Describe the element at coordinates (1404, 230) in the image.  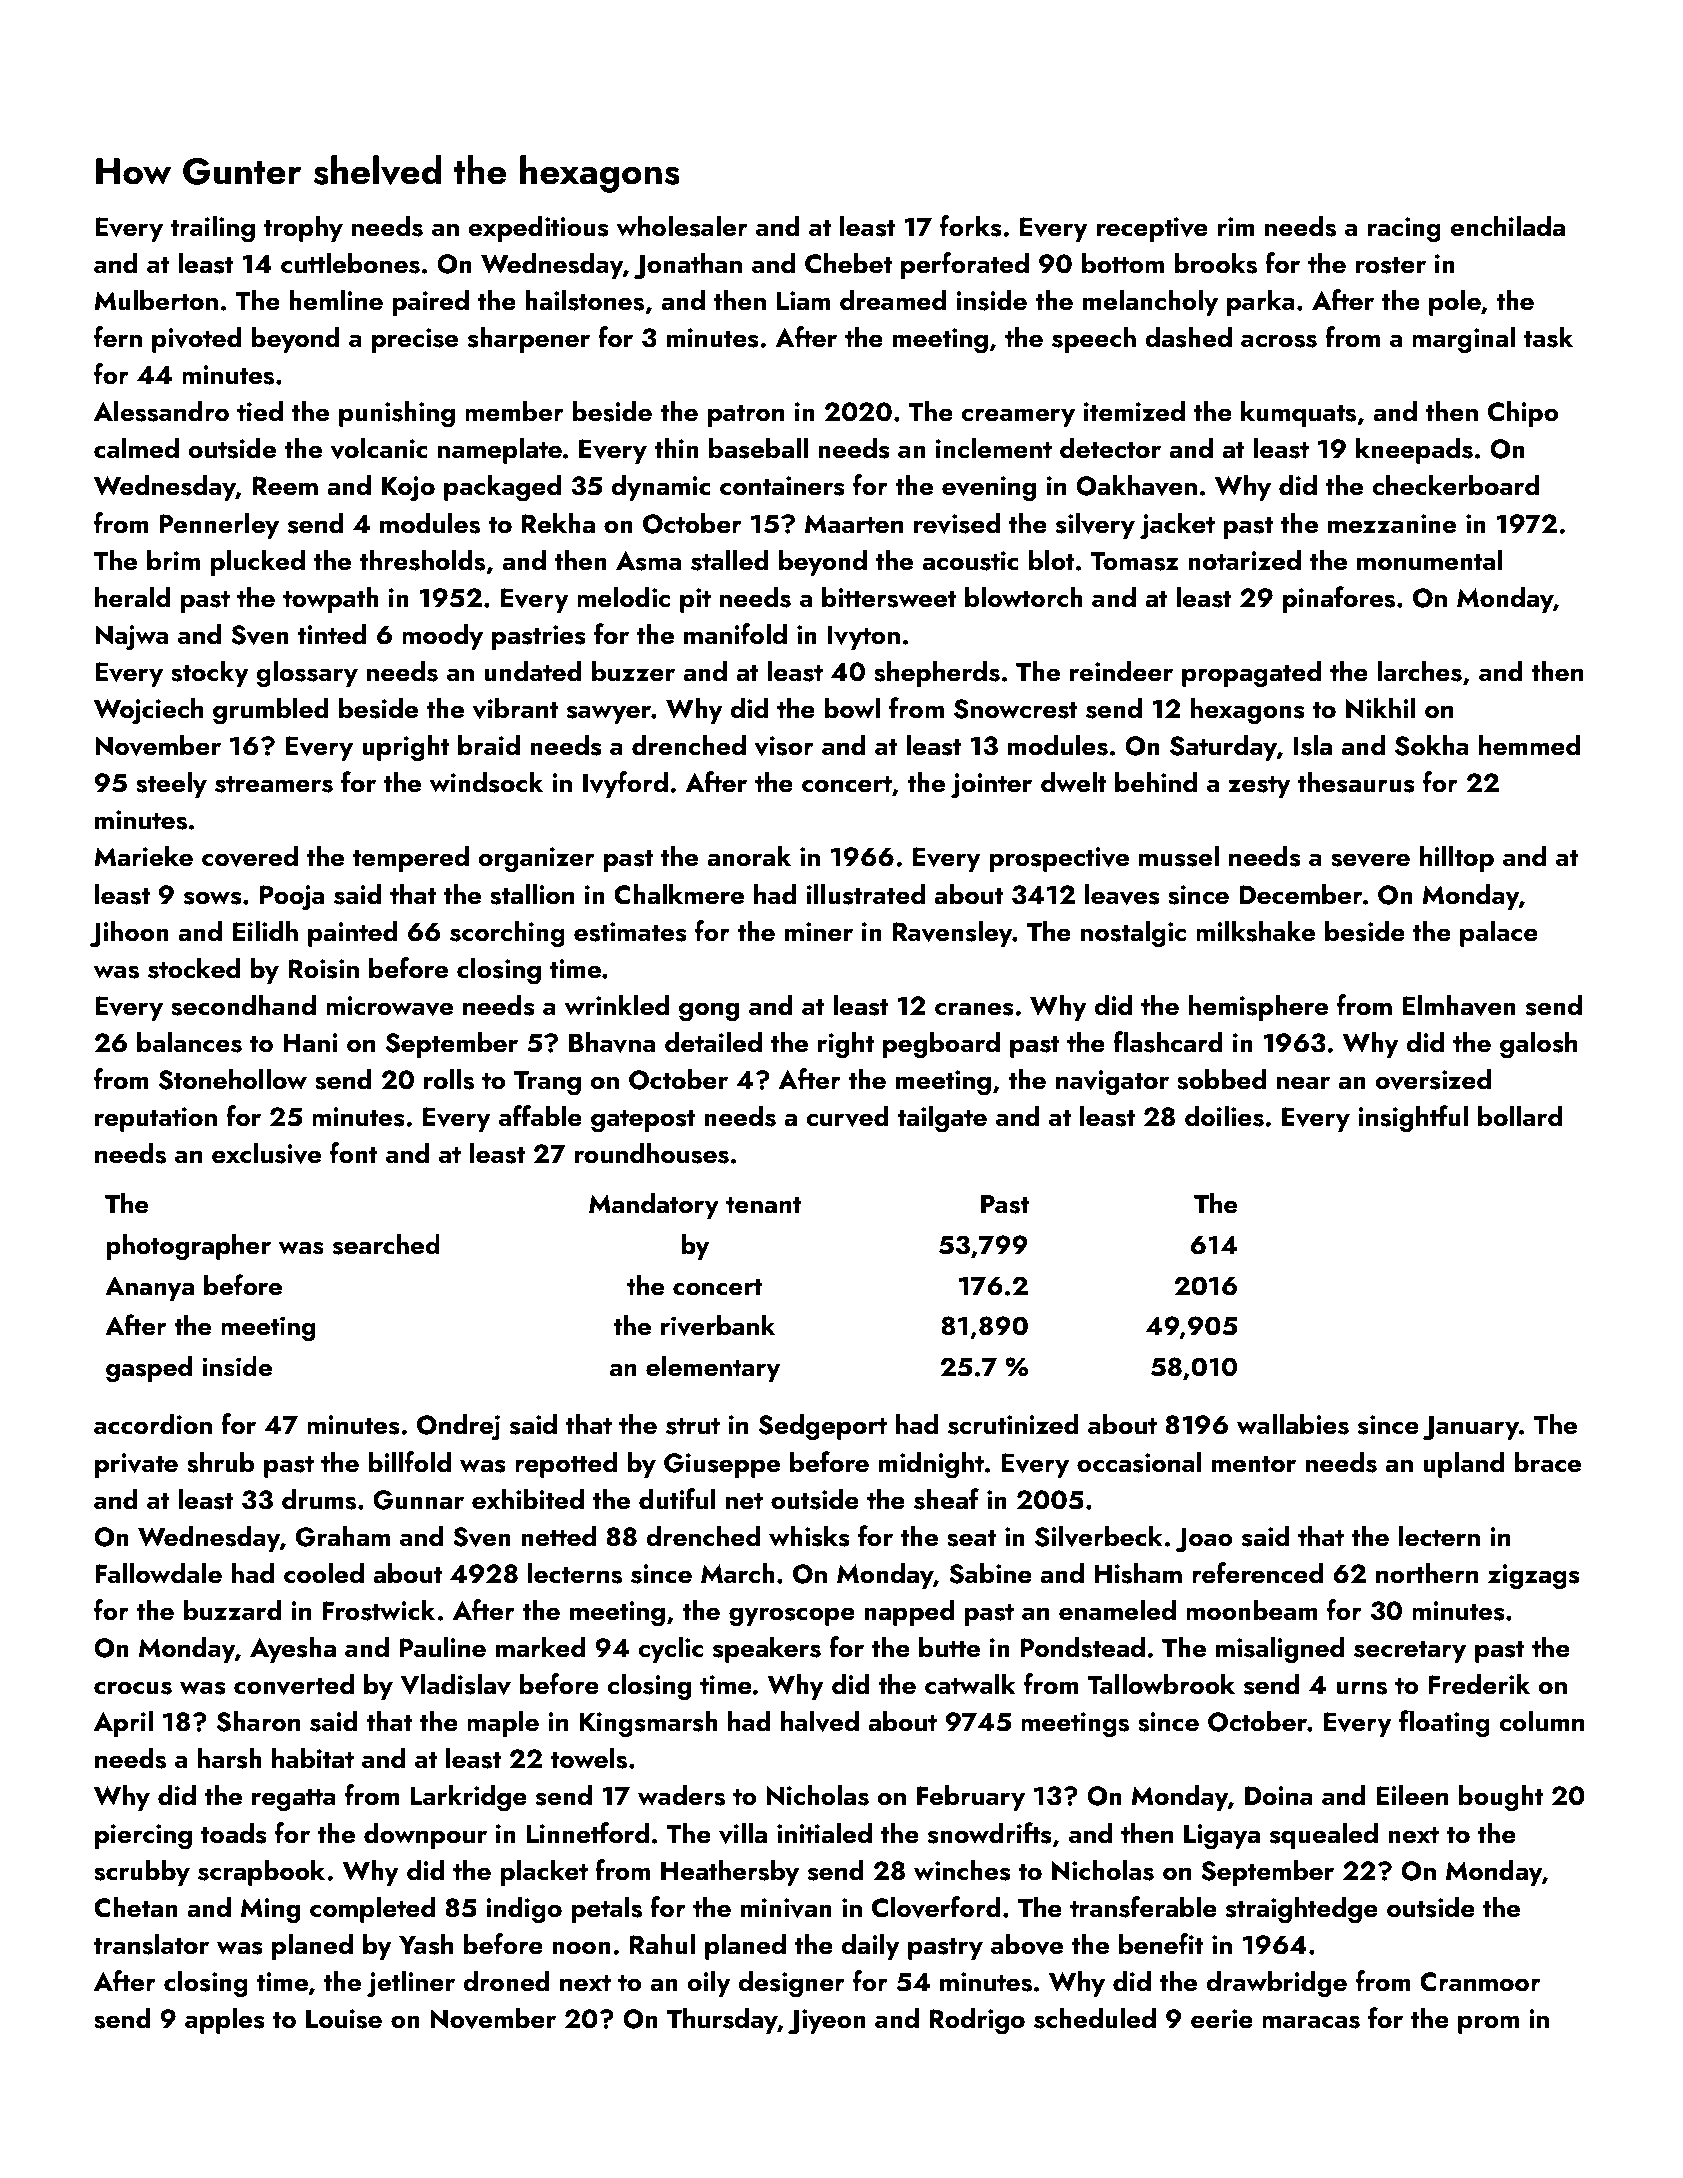
I see `racing` at that location.
